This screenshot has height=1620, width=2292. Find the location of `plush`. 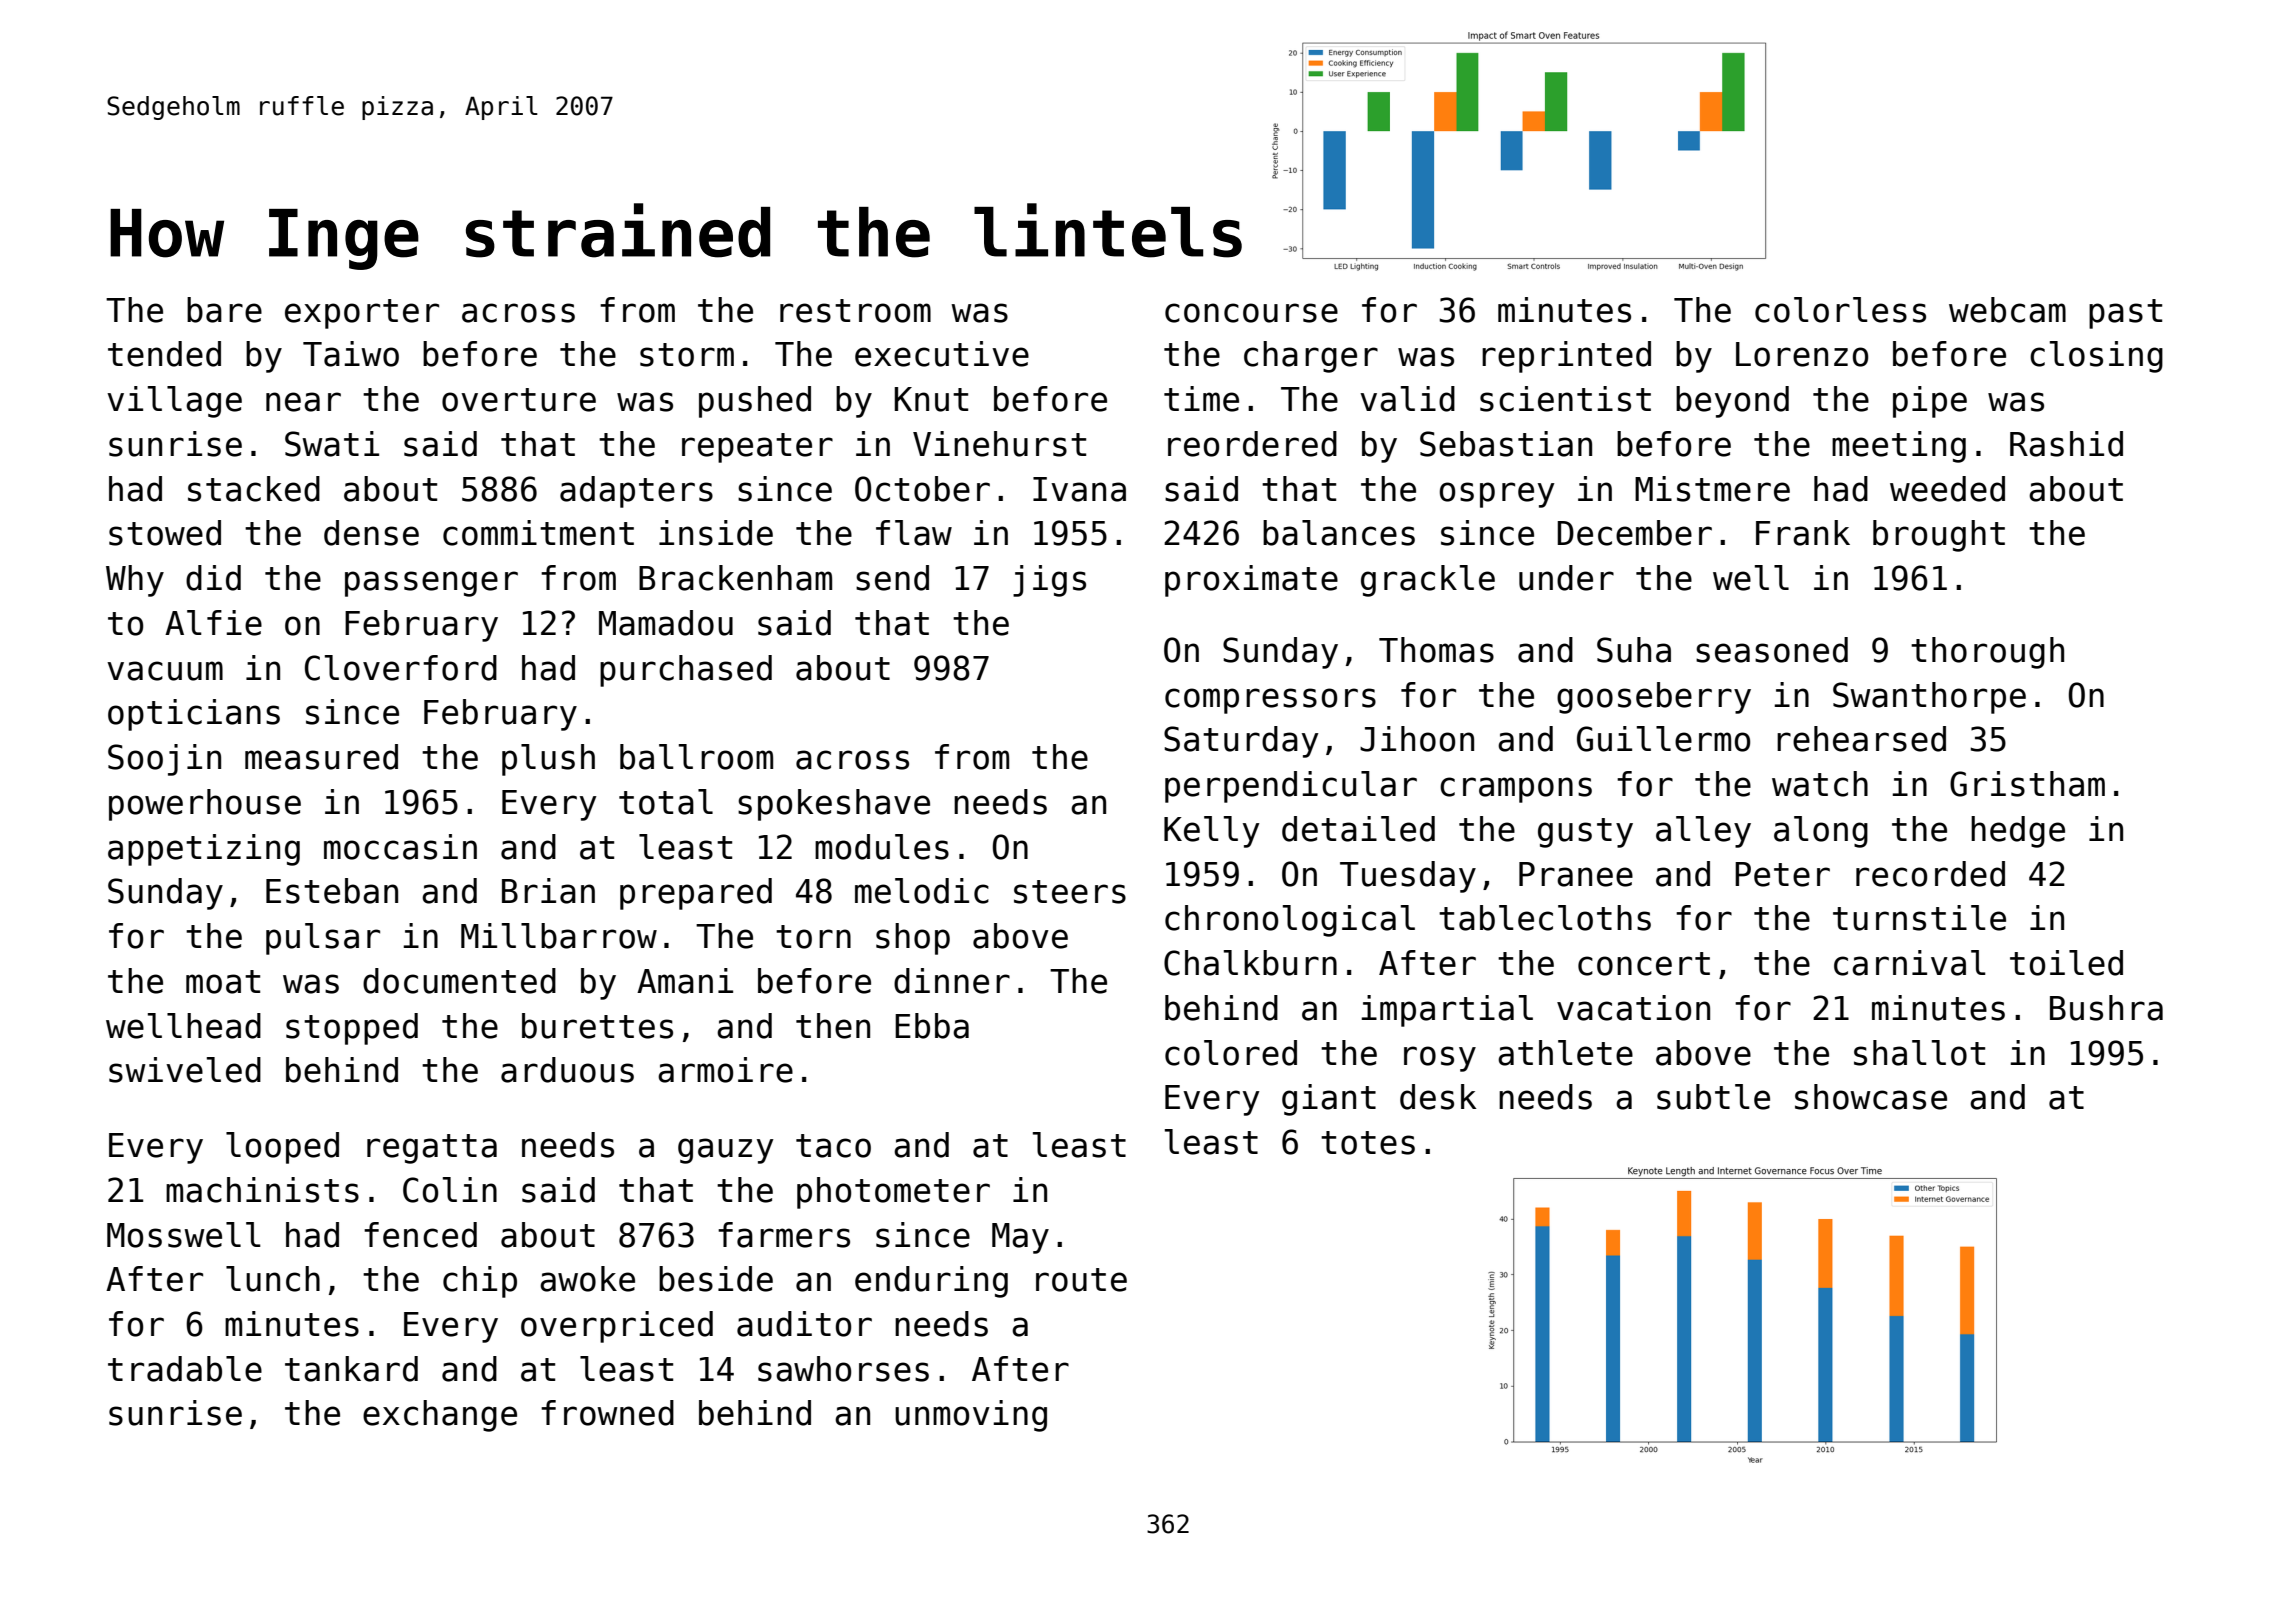

plush is located at coordinates (548, 760).
